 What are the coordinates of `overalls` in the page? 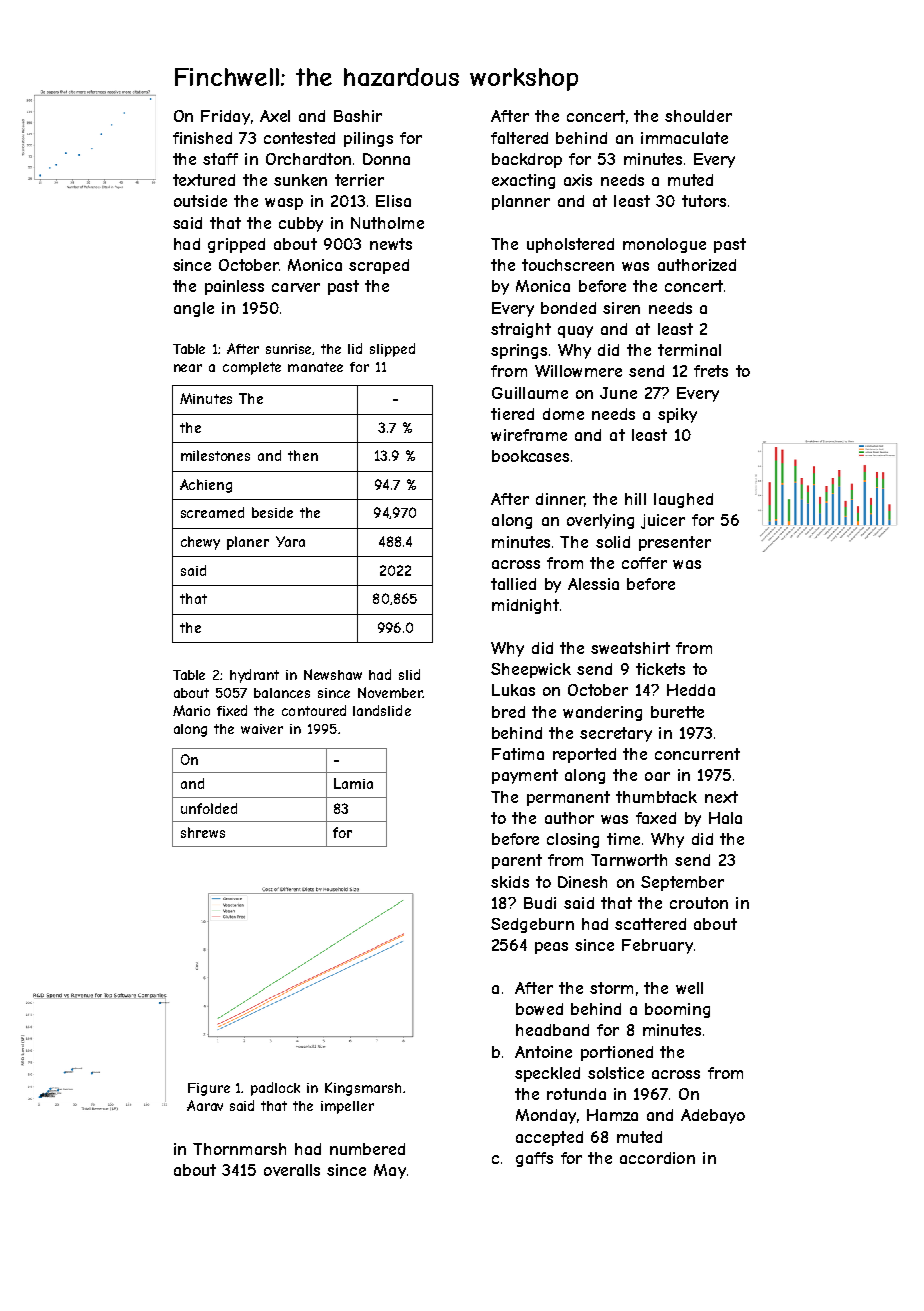 It's located at (292, 1170).
